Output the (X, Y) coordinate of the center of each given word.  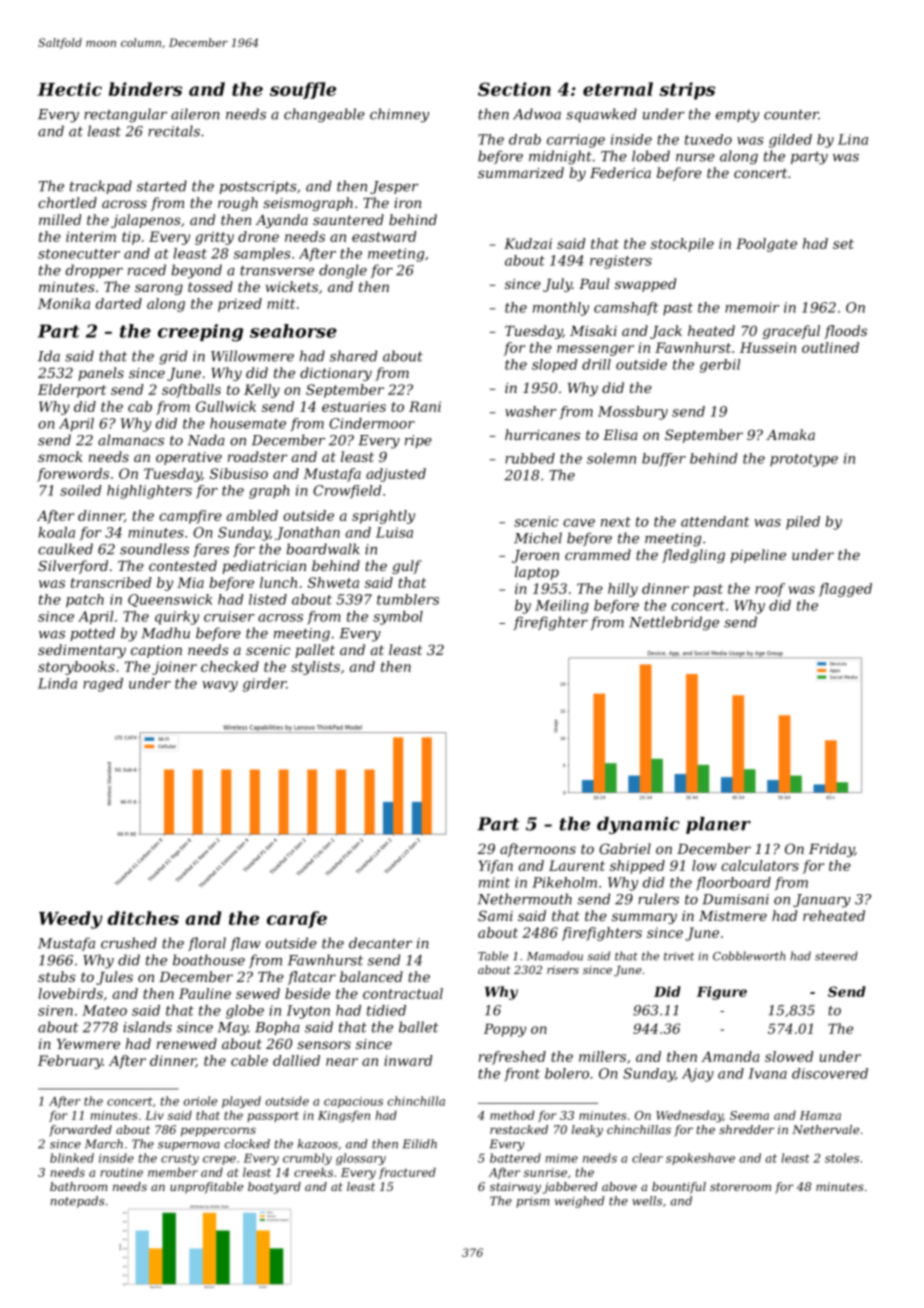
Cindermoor (372, 423)
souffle (303, 90)
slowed (789, 1056)
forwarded (80, 1131)
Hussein (768, 347)
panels (101, 374)
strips (687, 91)
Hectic (69, 89)
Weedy (71, 920)
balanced (371, 976)
